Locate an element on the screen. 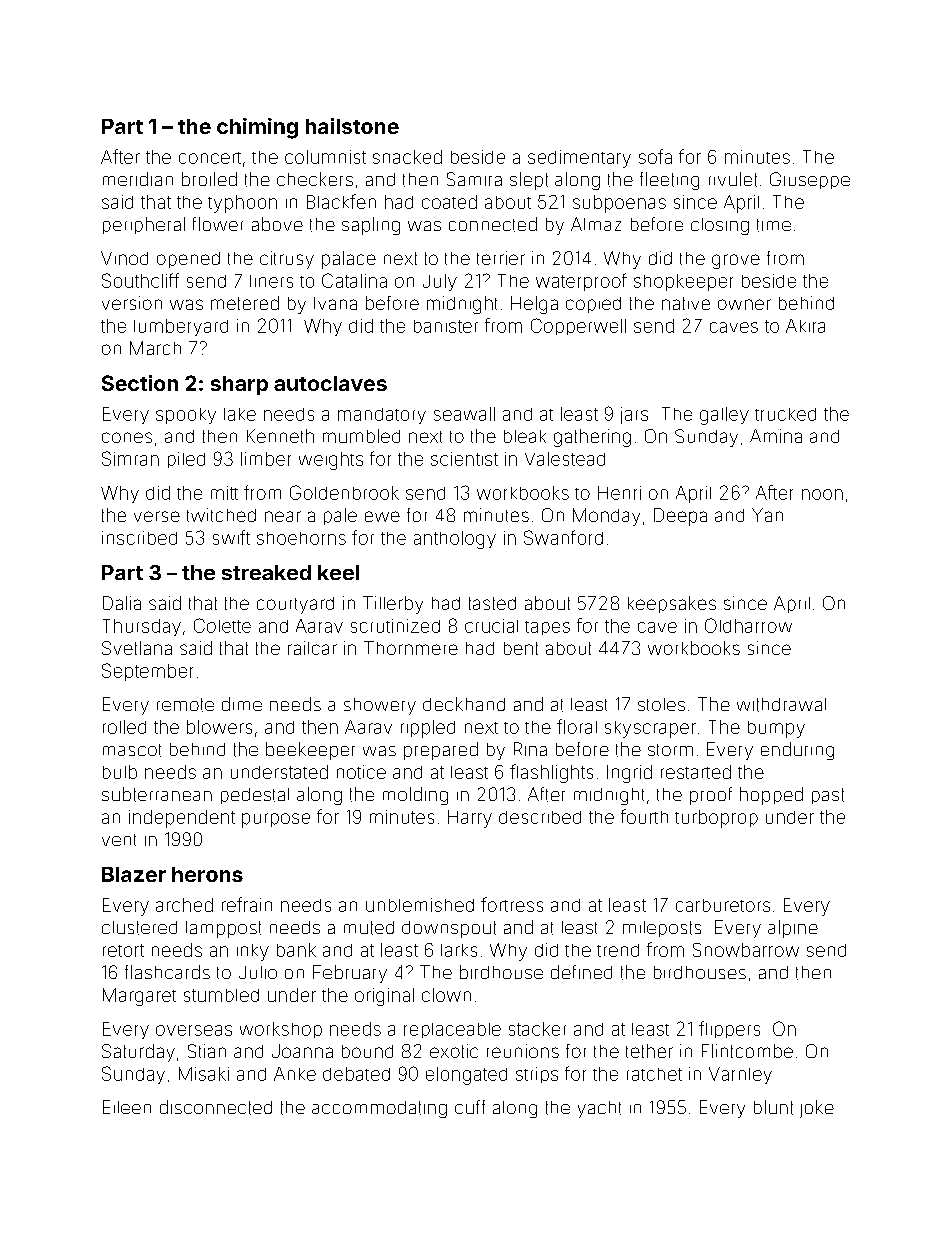 The width and height of the screenshot is (952, 1233). Kenneth is located at coordinates (280, 436).
